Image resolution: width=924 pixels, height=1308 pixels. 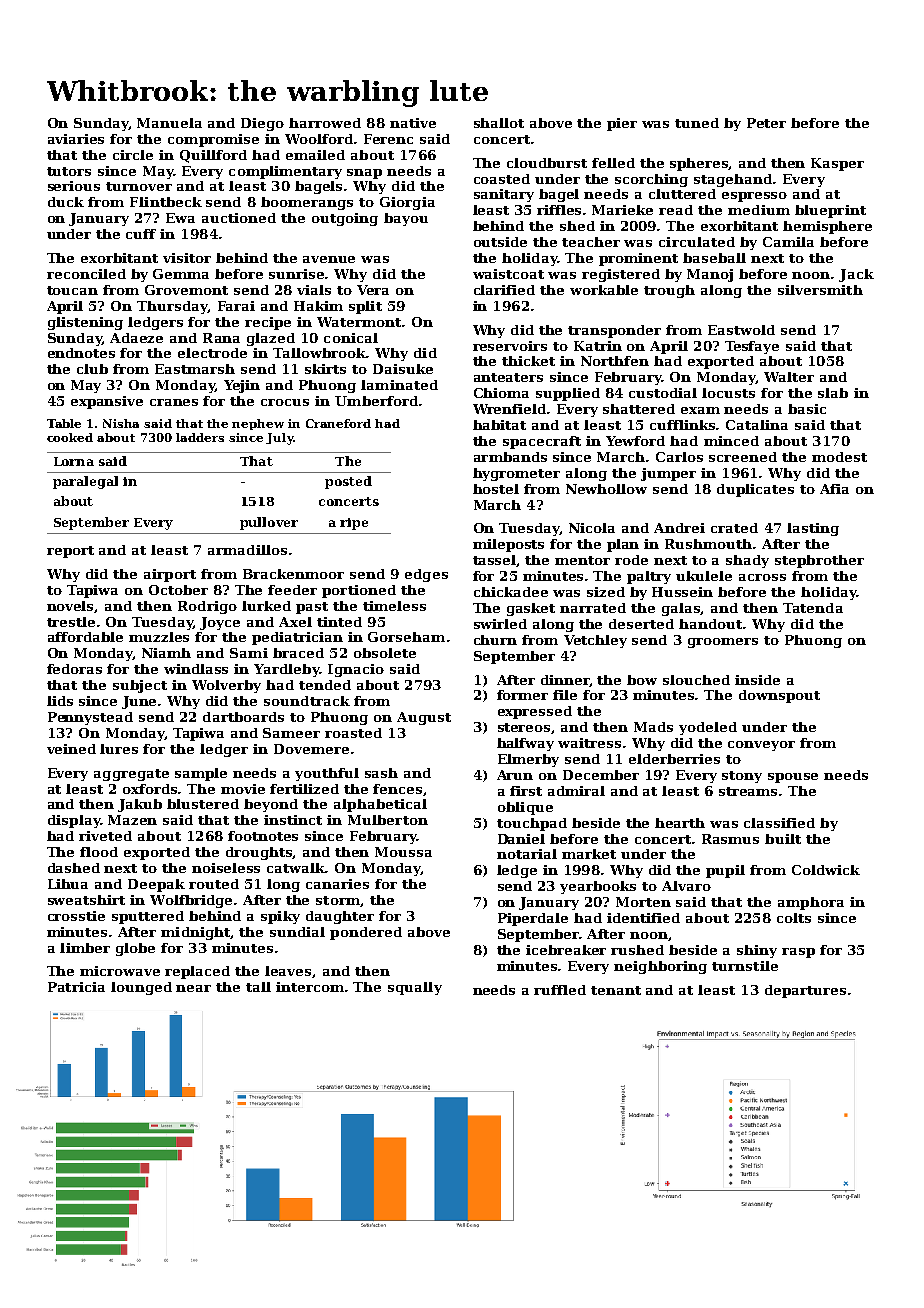 I want to click on Coldwick, so click(x=826, y=870).
